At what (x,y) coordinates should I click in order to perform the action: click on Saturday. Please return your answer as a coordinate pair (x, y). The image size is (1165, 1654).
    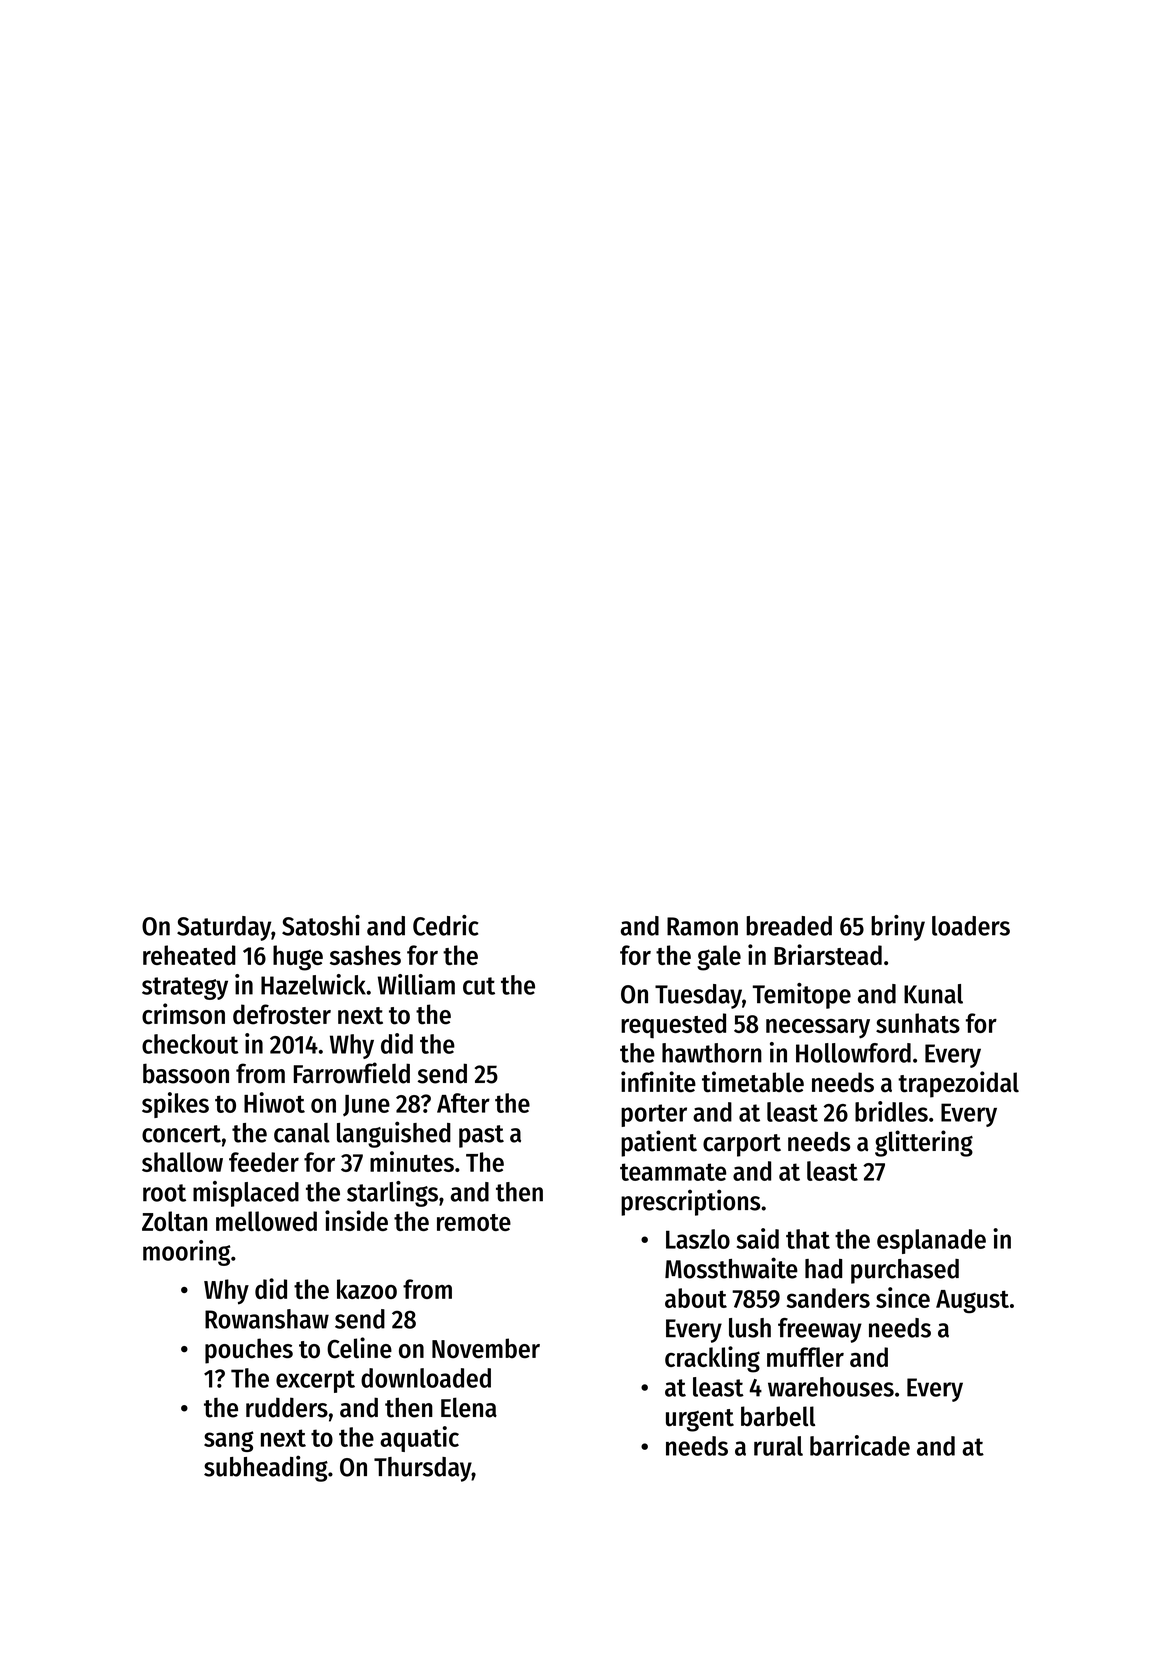
    Looking at the image, I should click on (224, 928).
